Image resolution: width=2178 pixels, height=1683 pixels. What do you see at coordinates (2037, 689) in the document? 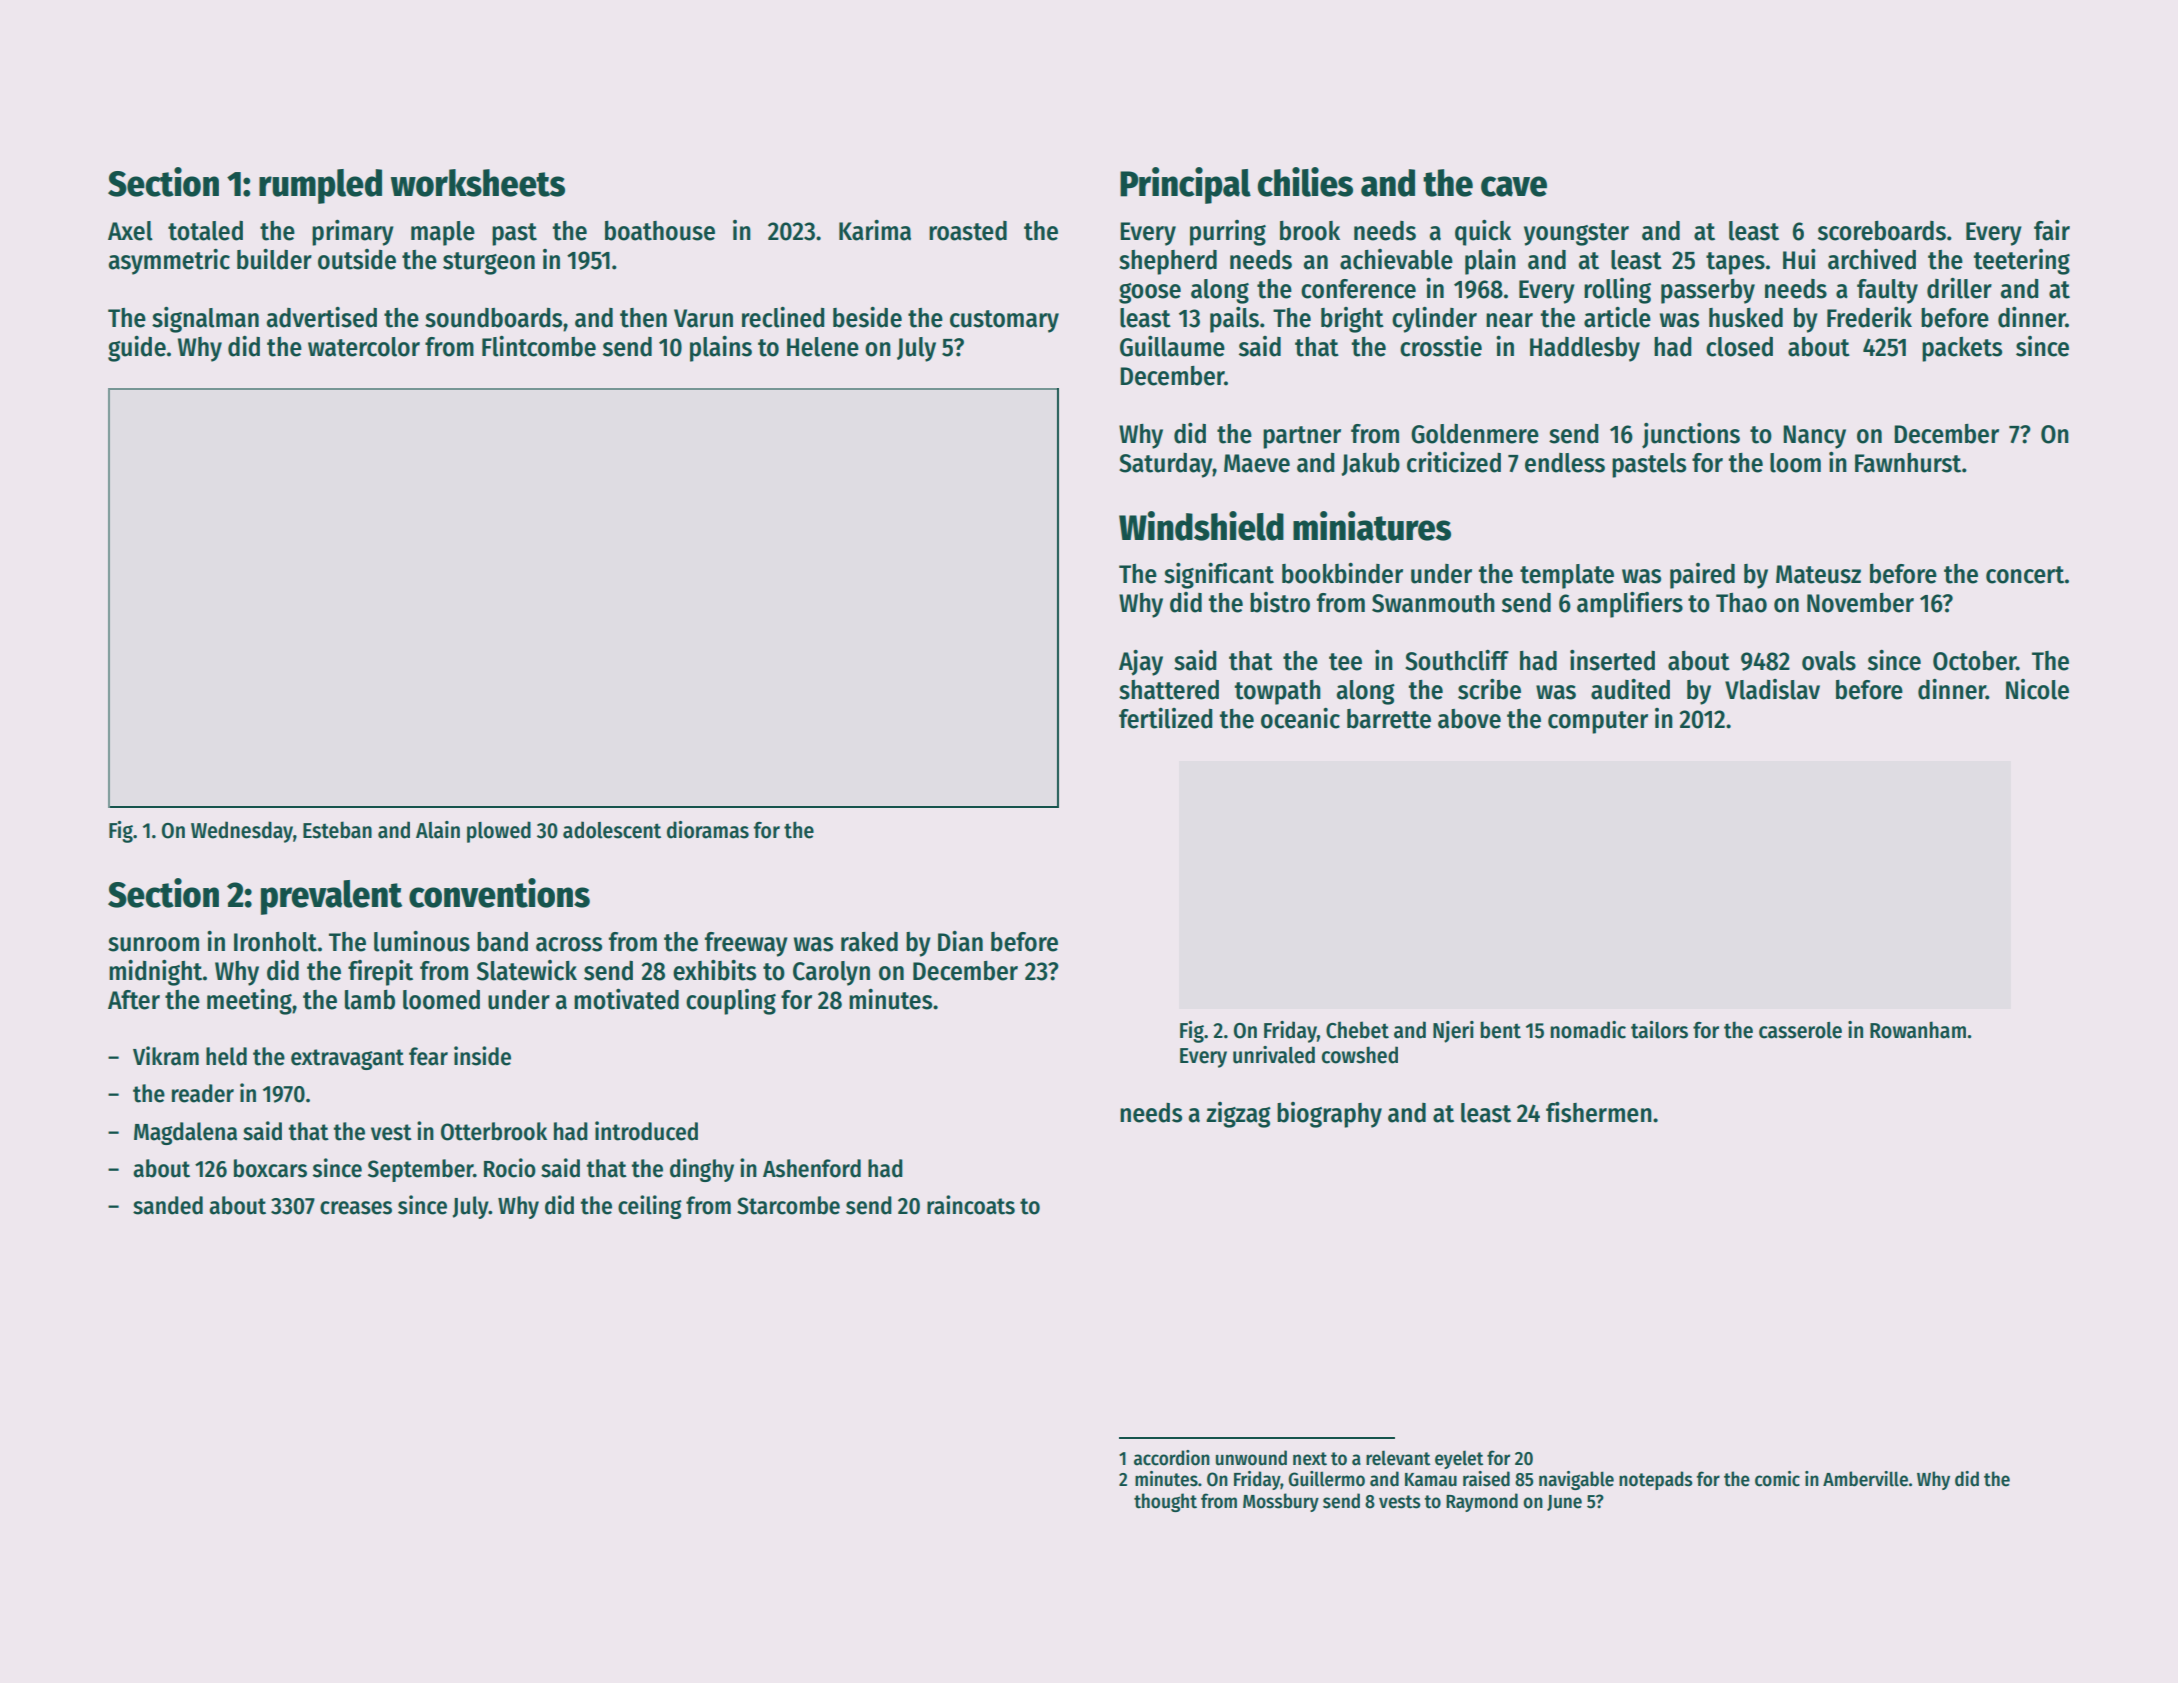
I see `Nicole` at bounding box center [2037, 689].
